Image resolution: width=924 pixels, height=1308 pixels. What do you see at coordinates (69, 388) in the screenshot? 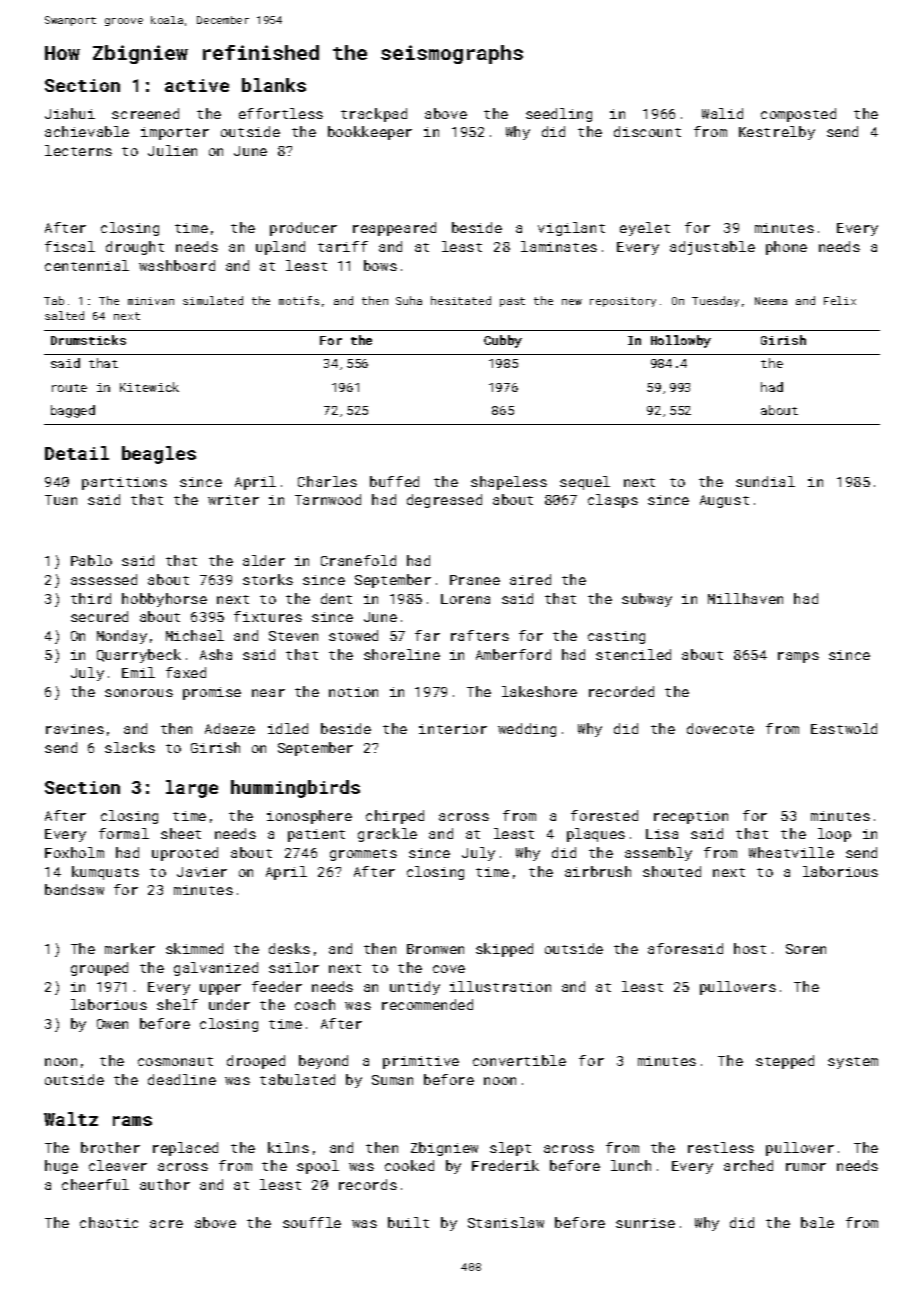
I see `route` at bounding box center [69, 388].
